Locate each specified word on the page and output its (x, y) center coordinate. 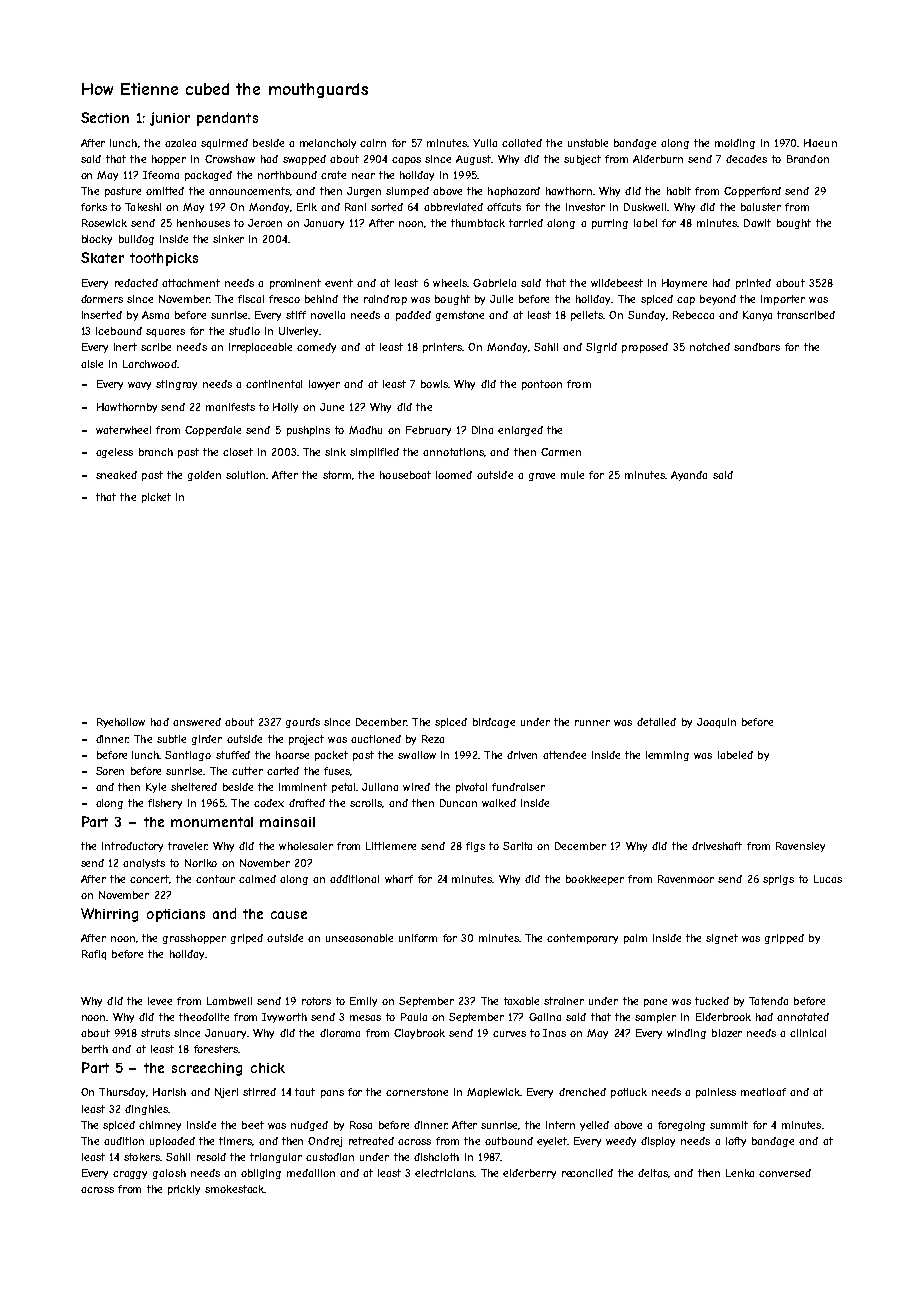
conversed (785, 1173)
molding (735, 144)
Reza (433, 739)
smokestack (234, 1189)
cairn (373, 143)
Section (105, 117)
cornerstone (417, 1092)
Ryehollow (121, 723)
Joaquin (716, 723)
